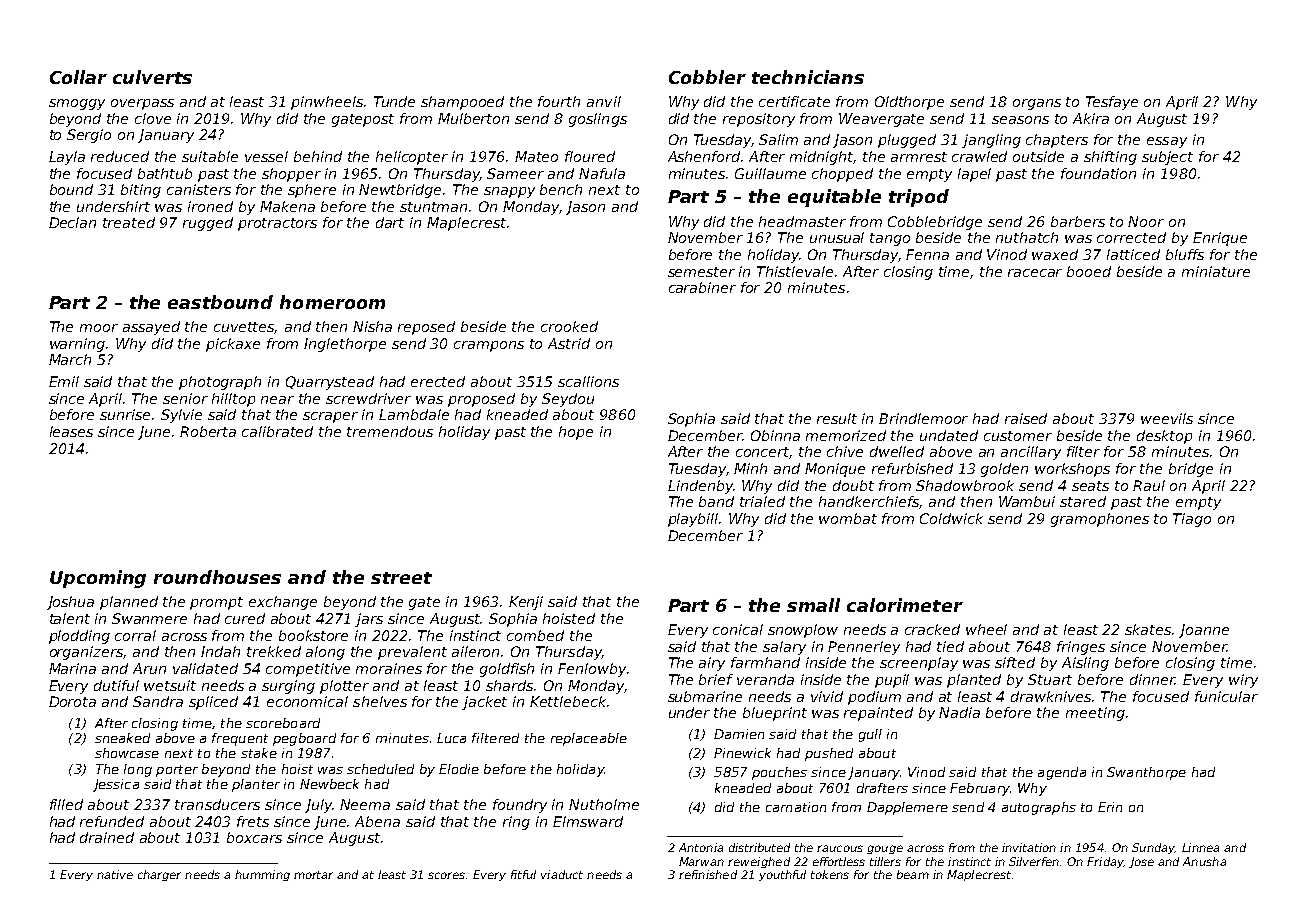 Image resolution: width=1308 pixels, height=924 pixels. What do you see at coordinates (535, 635) in the document?
I see `combed` at bounding box center [535, 635].
